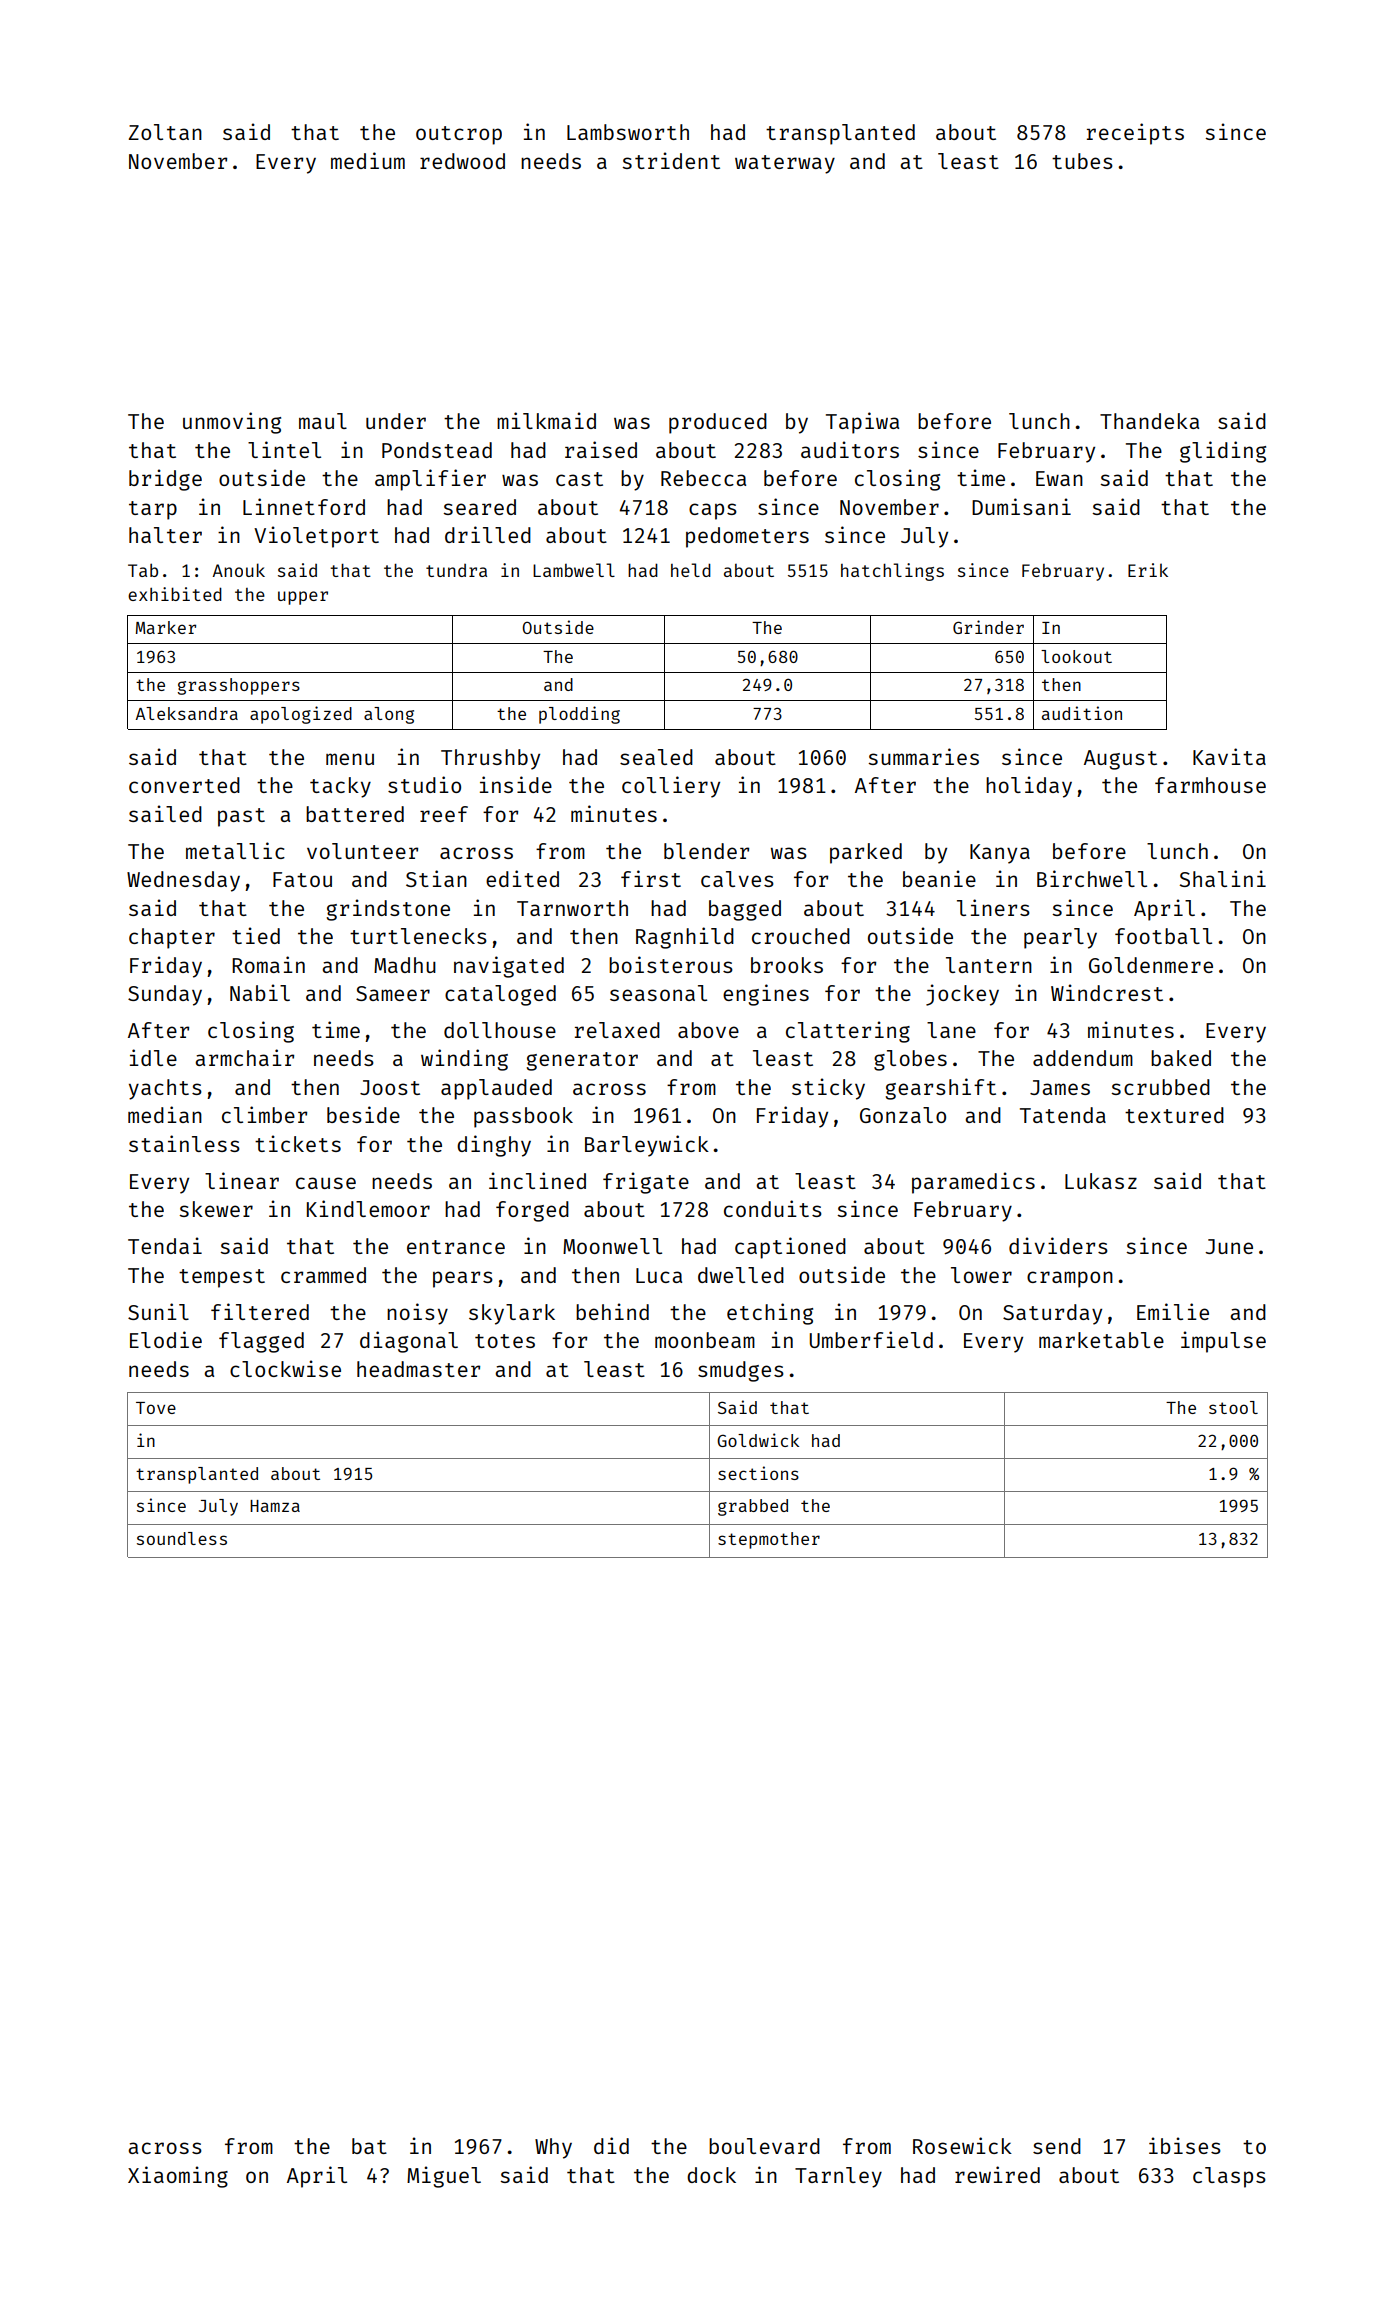 The height and width of the screenshot is (2298, 1395). What do you see at coordinates (1223, 1342) in the screenshot?
I see `impulse` at bounding box center [1223, 1342].
